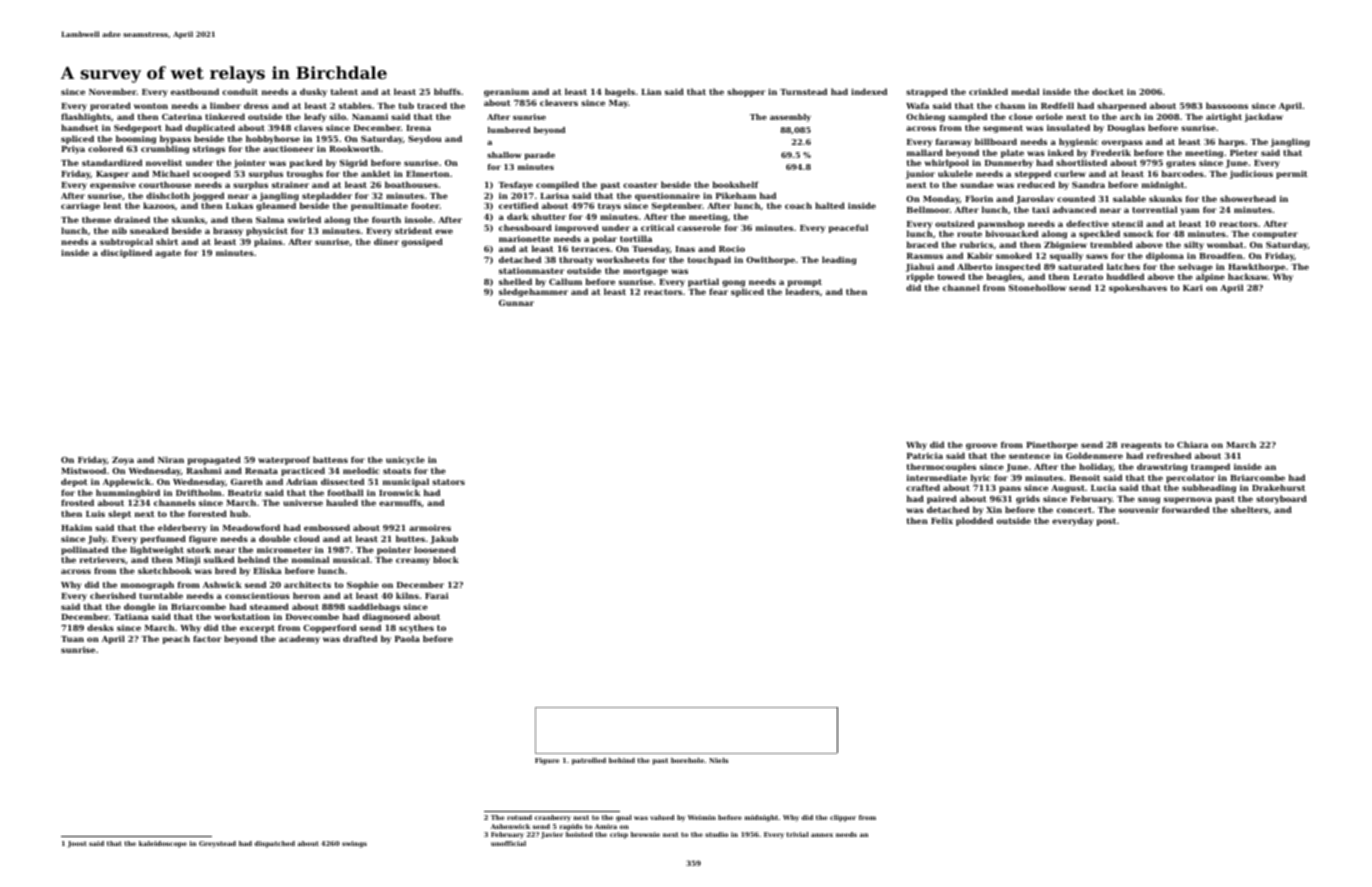 The image size is (1372, 887). I want to click on medal, so click(1025, 91).
